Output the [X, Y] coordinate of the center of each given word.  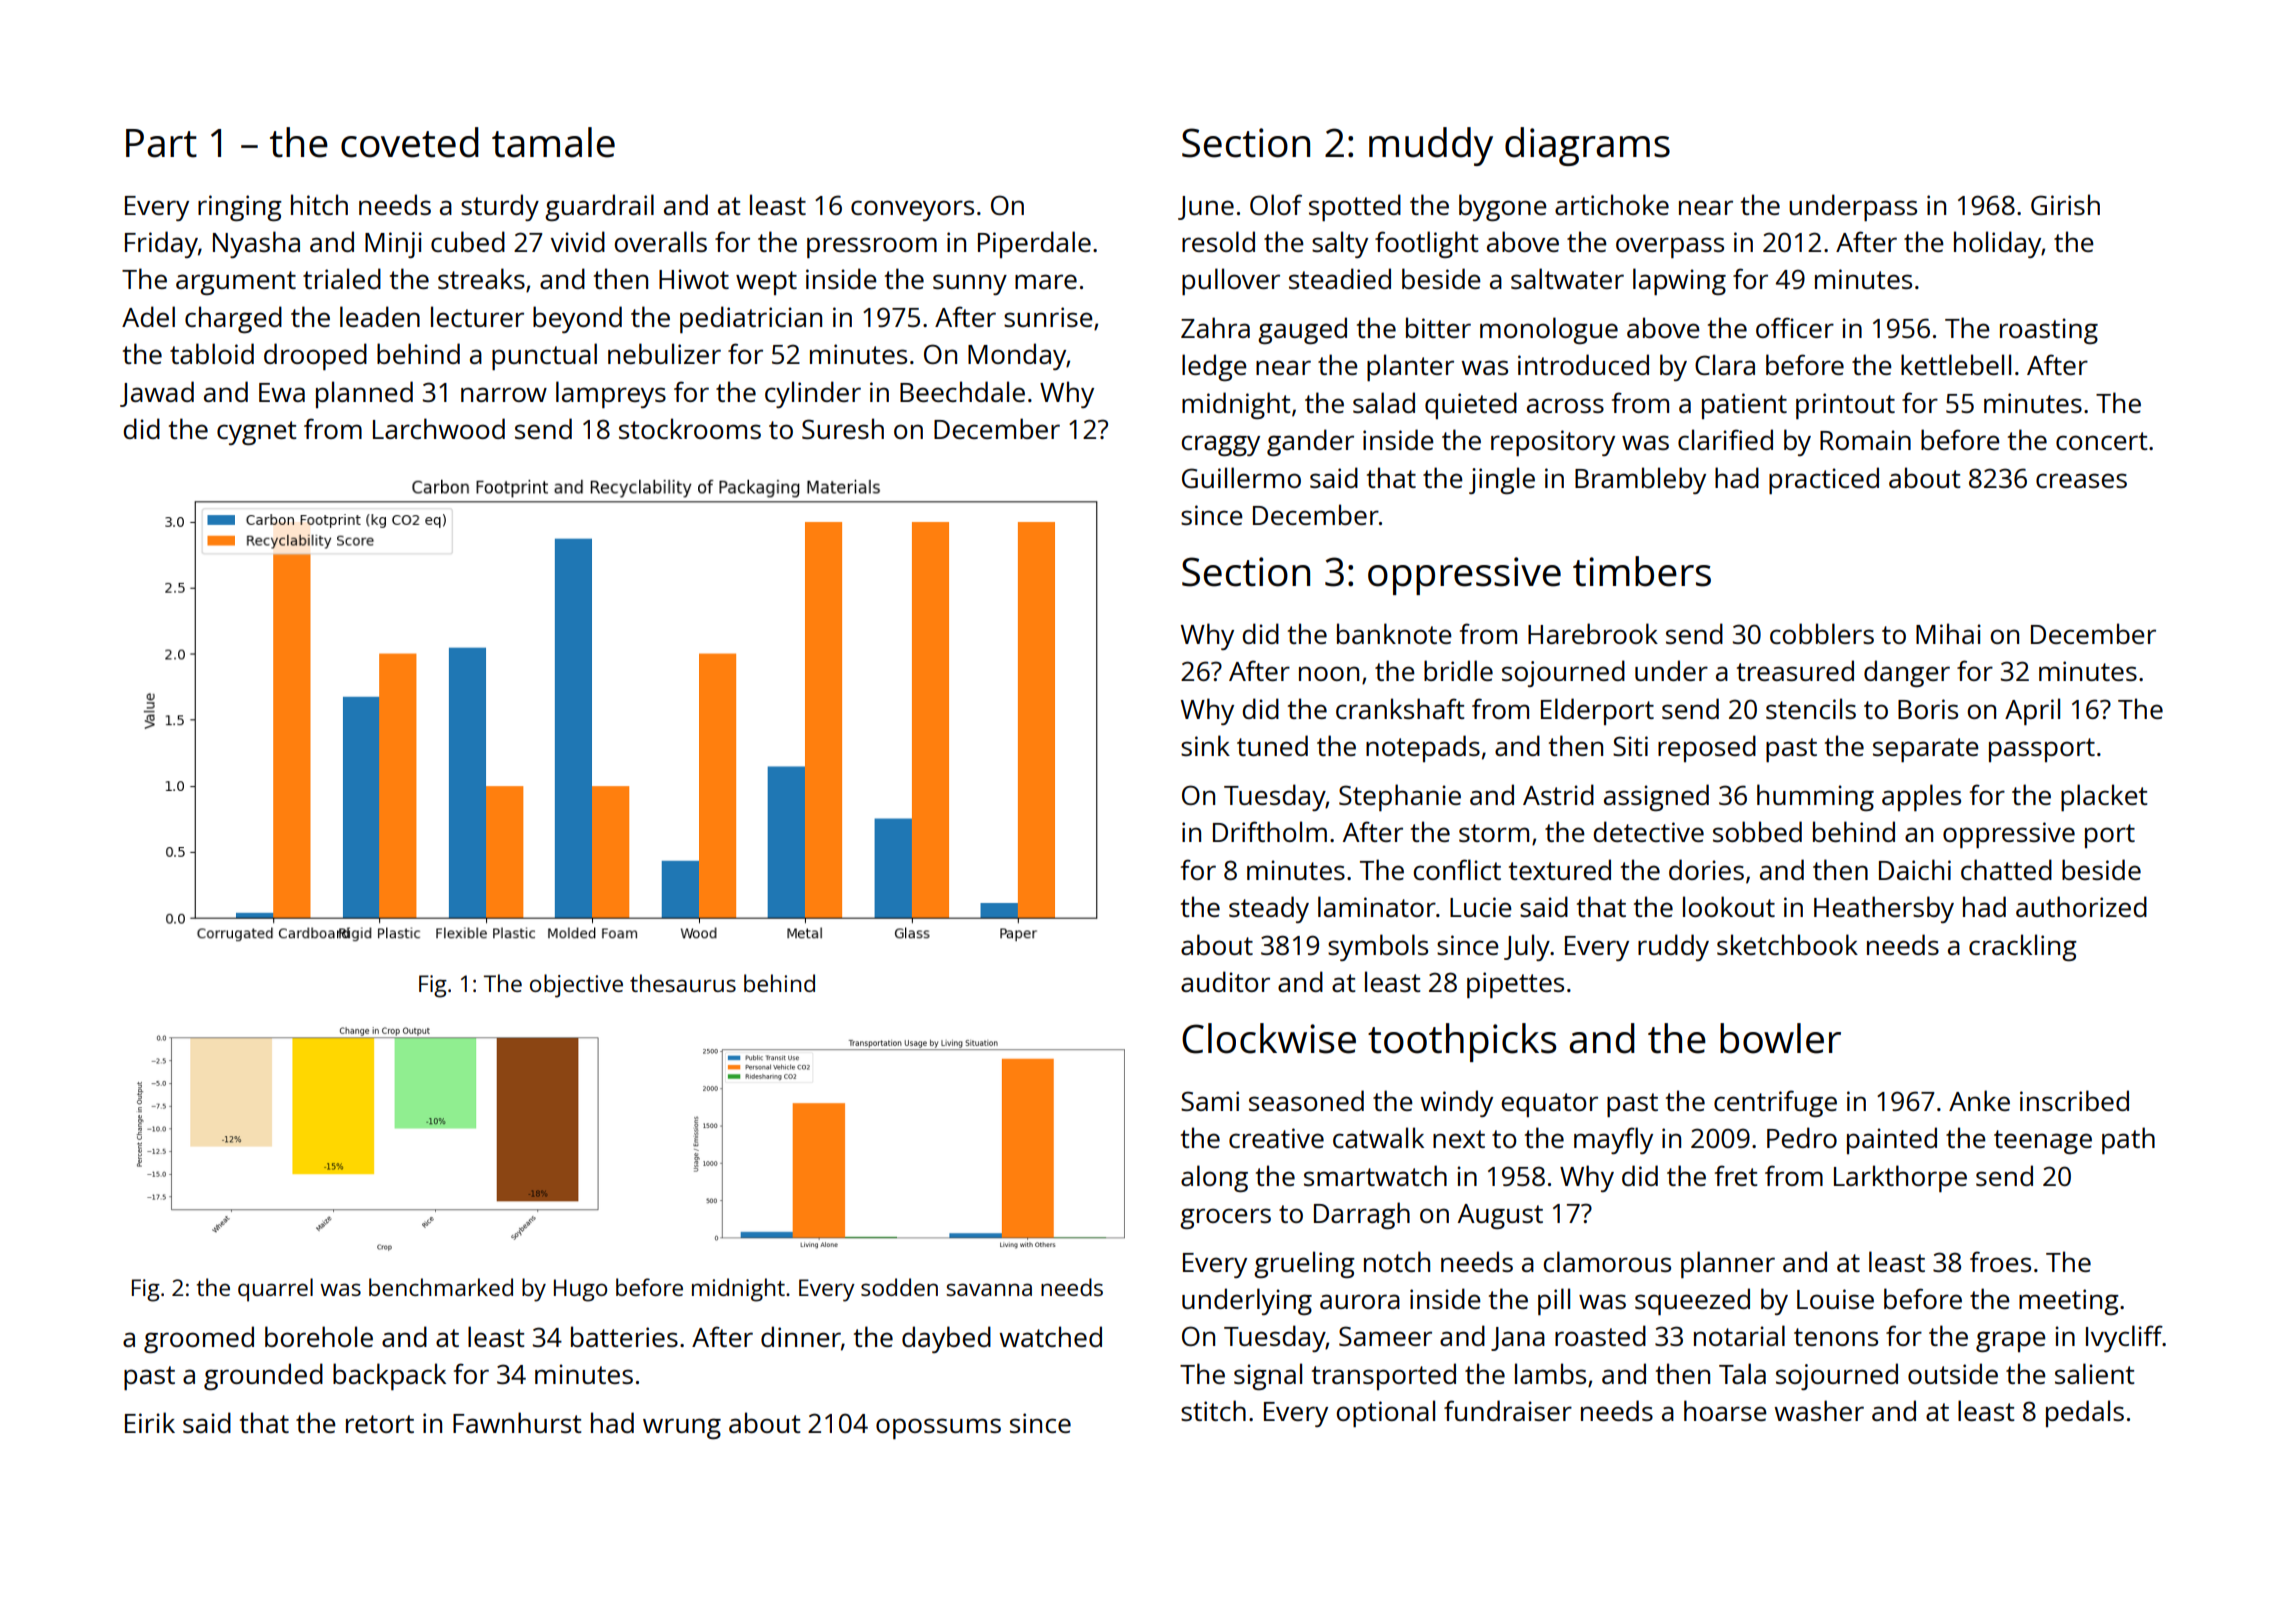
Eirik [150, 1422]
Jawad [157, 394]
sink [1205, 745]
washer [1819, 1410]
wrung [682, 1428]
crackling [2023, 947]
